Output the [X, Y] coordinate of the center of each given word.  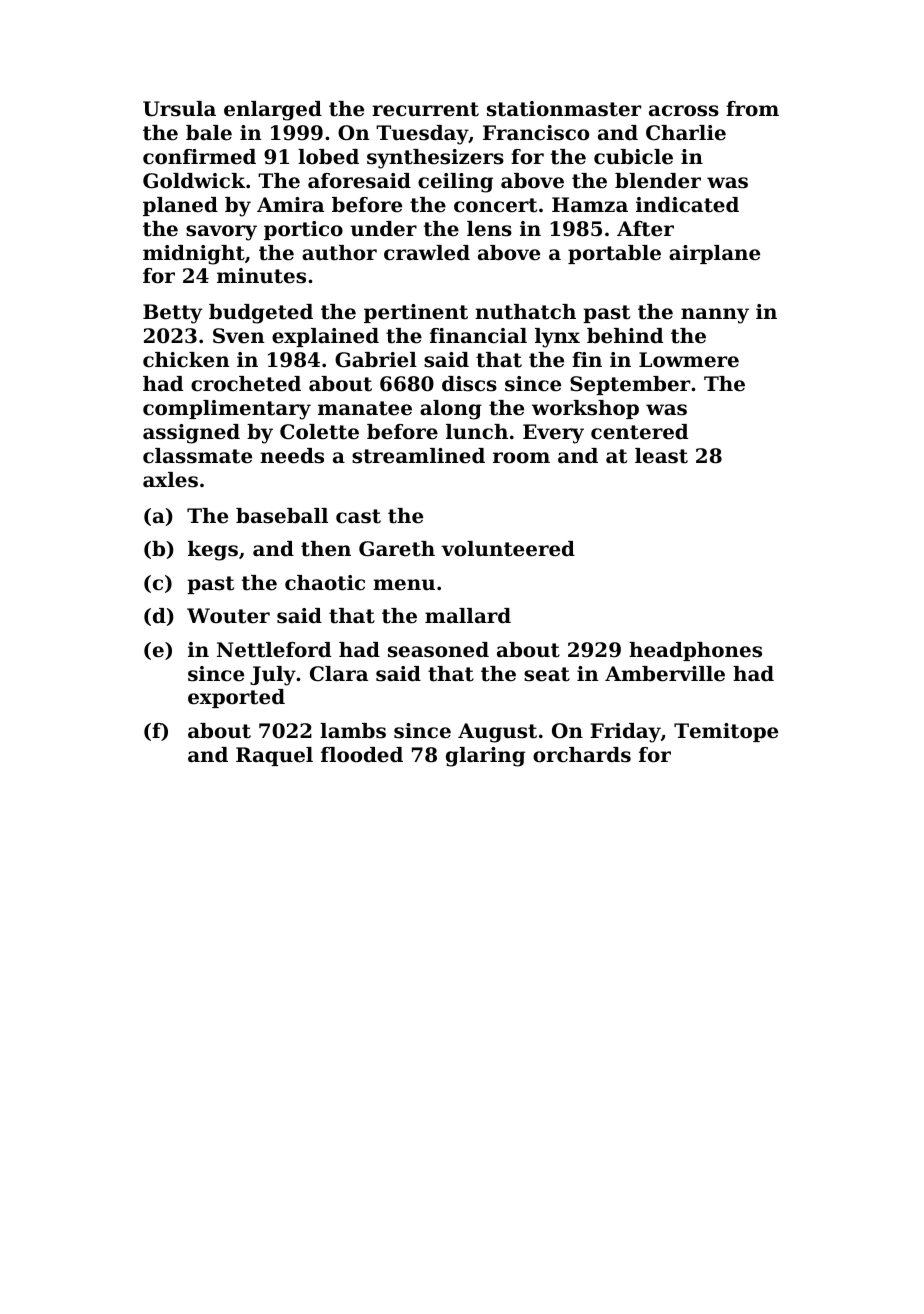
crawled [427, 253]
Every [553, 434]
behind [625, 336]
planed [180, 206]
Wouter [228, 616]
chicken [186, 360]
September [630, 385]
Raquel [274, 756]
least [661, 456]
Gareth [397, 549]
